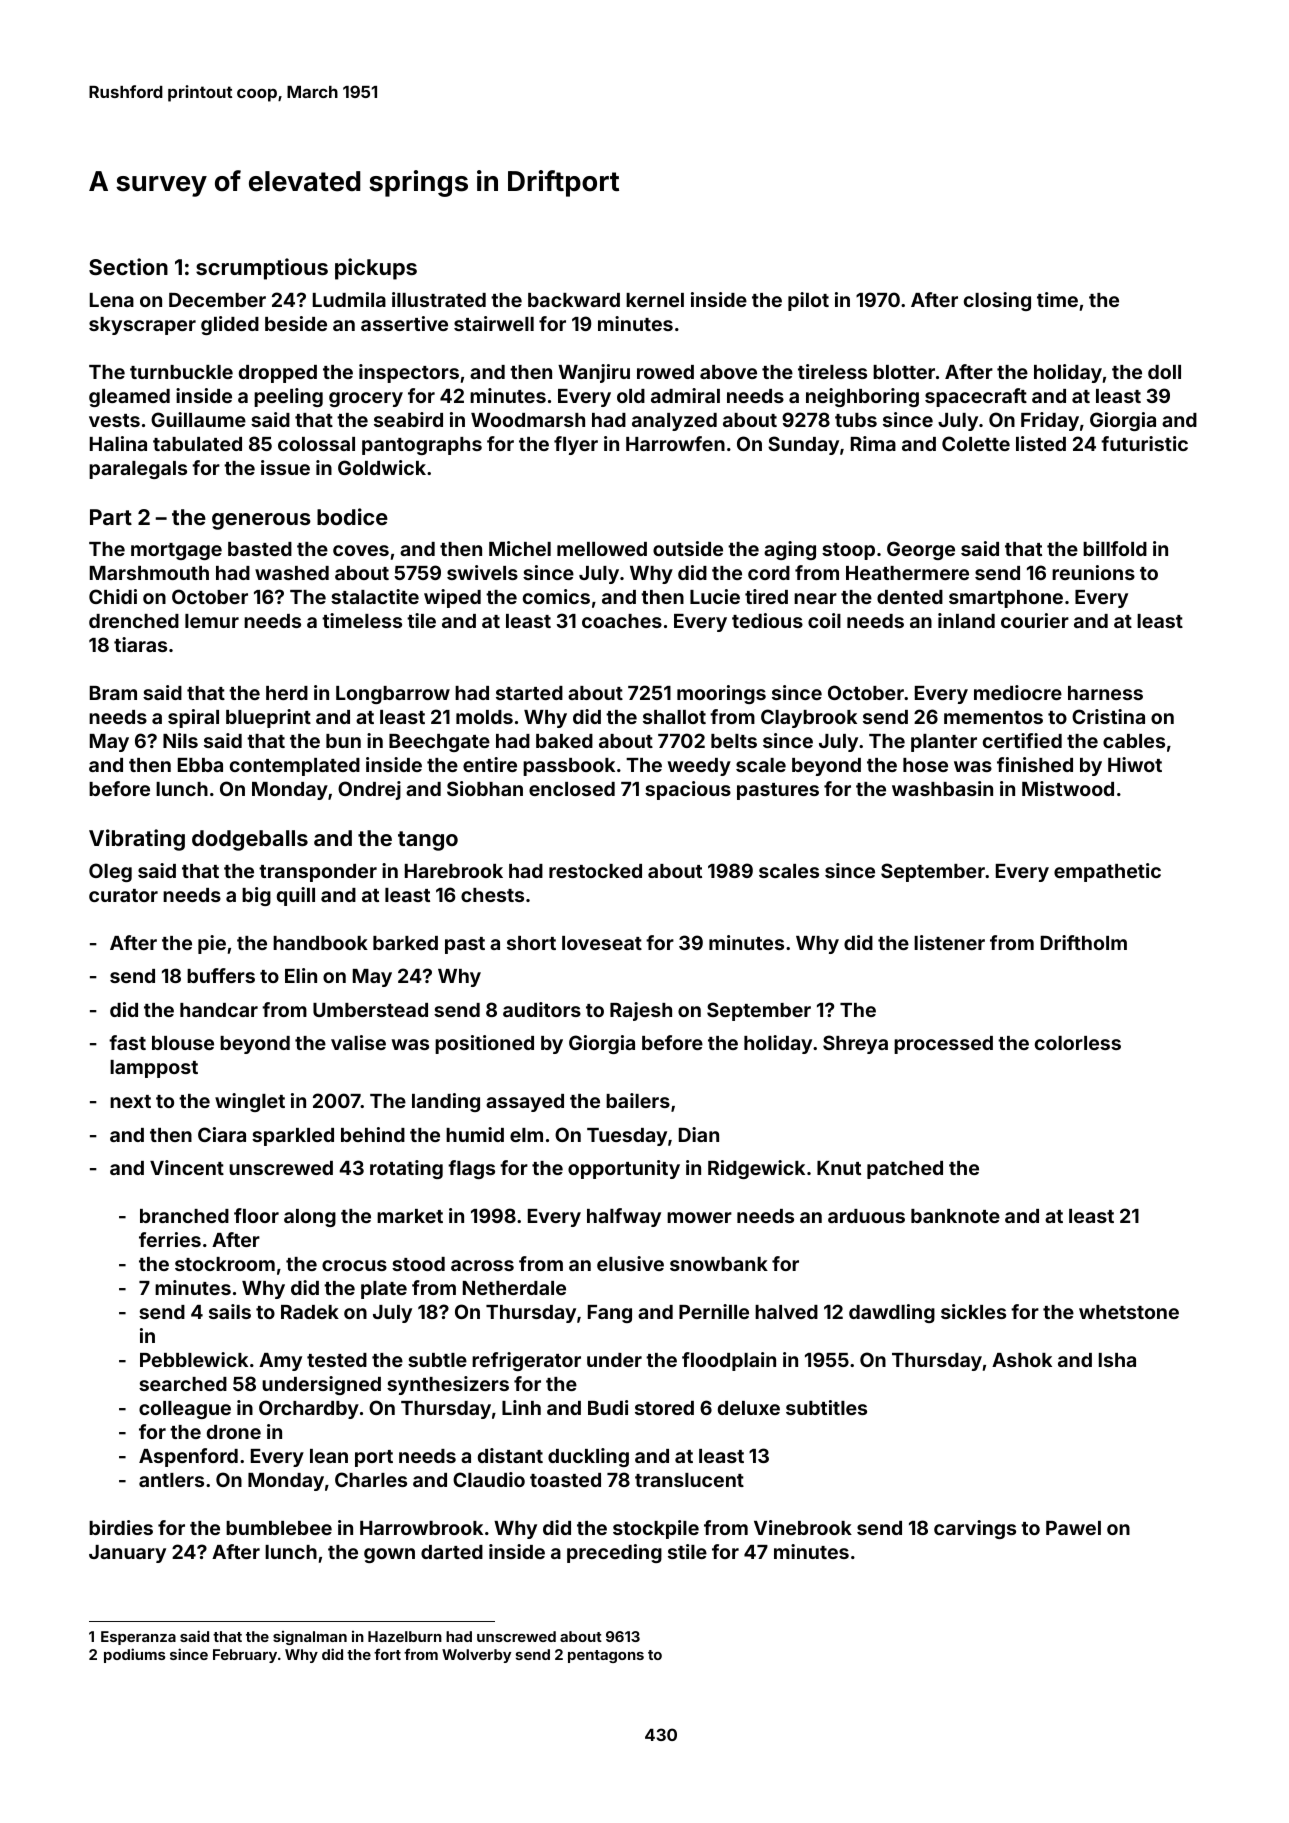  Describe the element at coordinates (606, 1656) in the screenshot. I see `pentagons` at that location.
